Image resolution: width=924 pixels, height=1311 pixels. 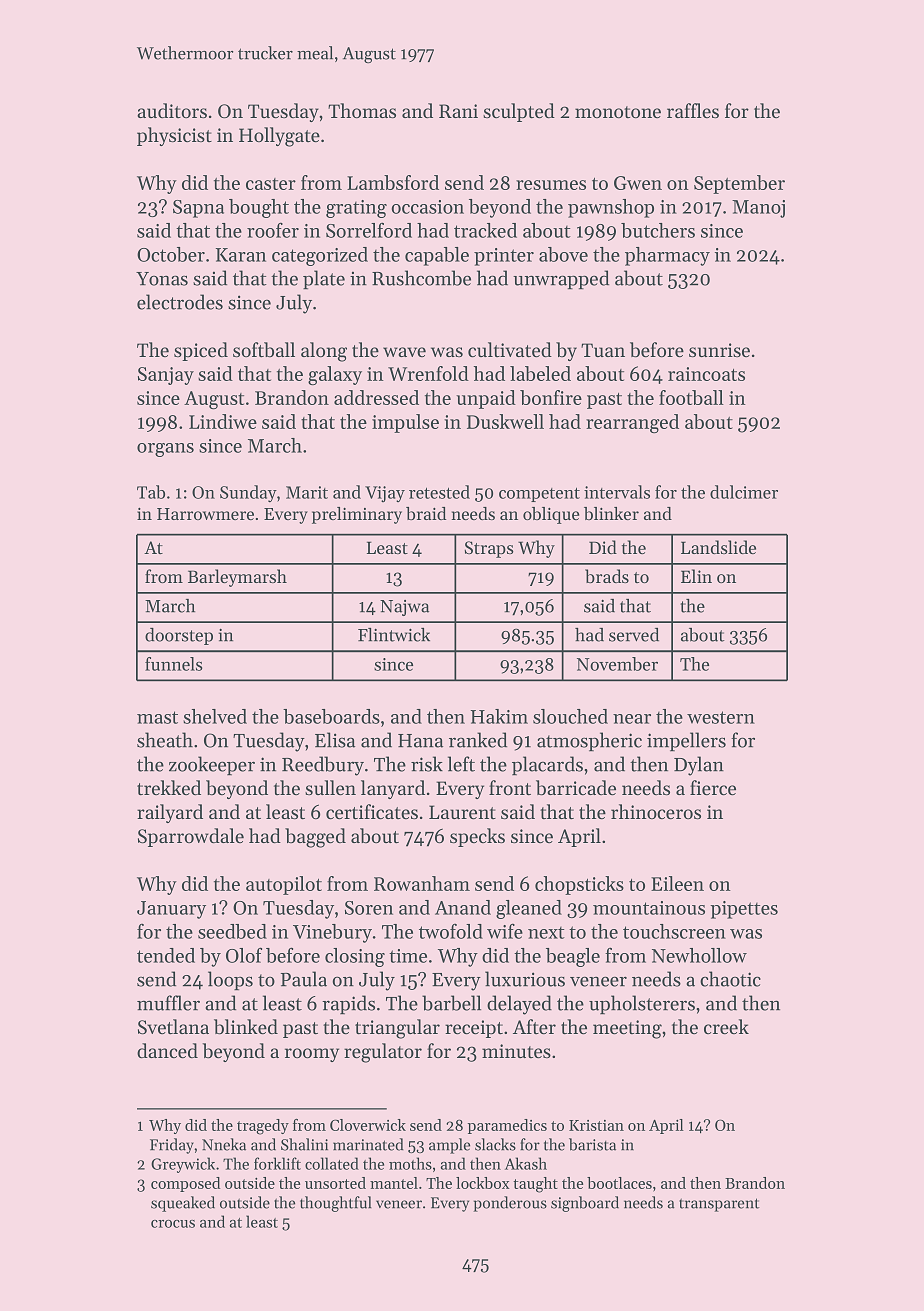 I want to click on front, so click(x=510, y=788).
